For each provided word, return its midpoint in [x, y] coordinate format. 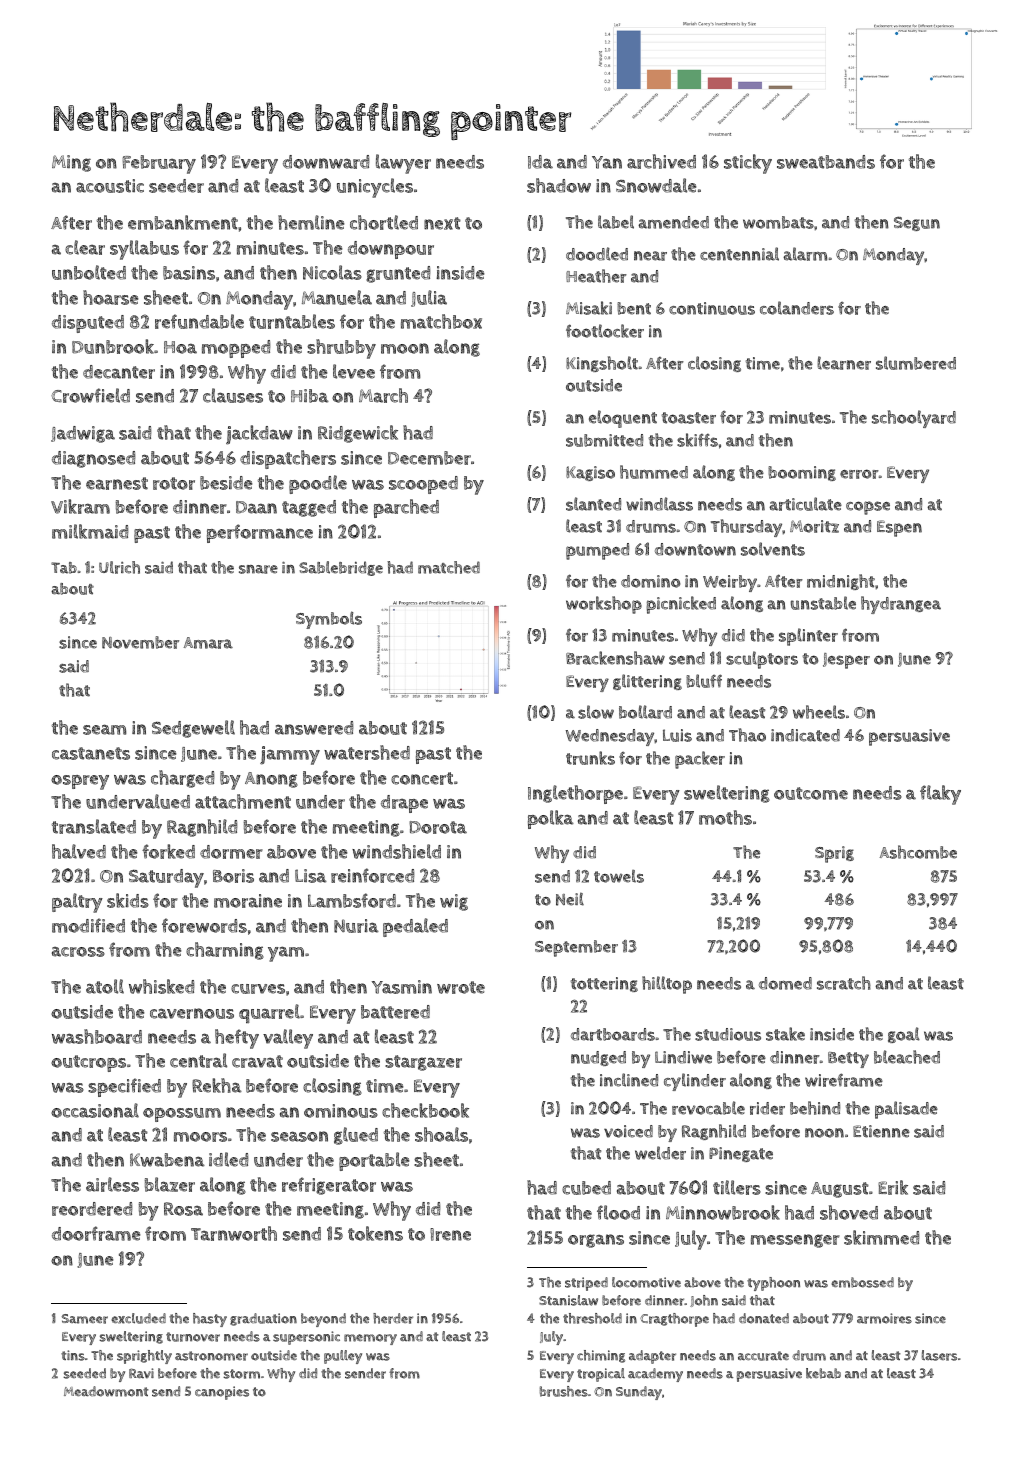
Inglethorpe [575, 794]
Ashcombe [918, 852]
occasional [95, 1110]
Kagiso [590, 473]
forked [168, 851]
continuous [712, 308]
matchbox [441, 321]
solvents [773, 549]
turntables [292, 321]
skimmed [881, 1237]
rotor [174, 483]
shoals [441, 1134]
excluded [138, 1318]
